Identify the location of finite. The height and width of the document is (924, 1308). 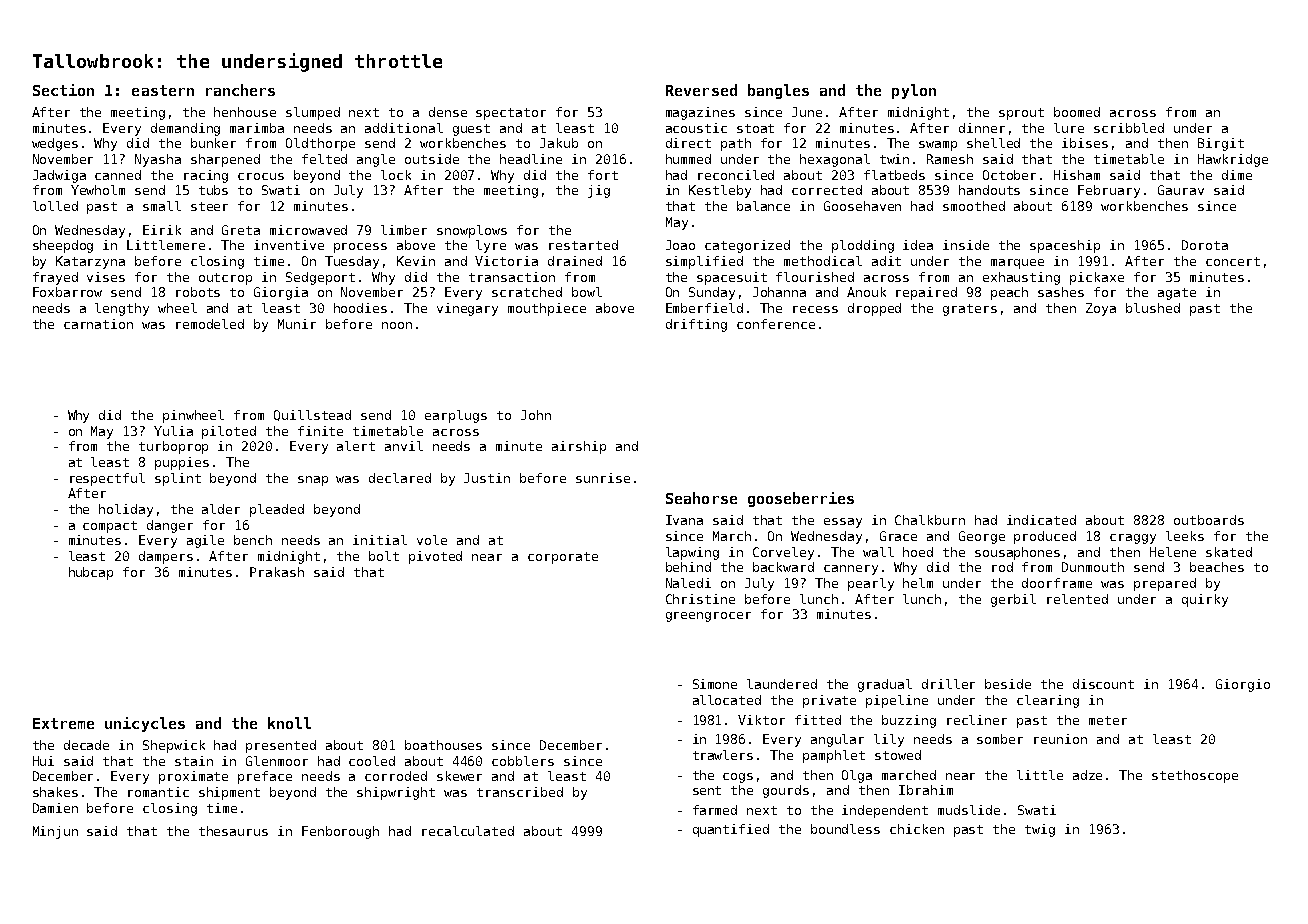
(320, 431).
